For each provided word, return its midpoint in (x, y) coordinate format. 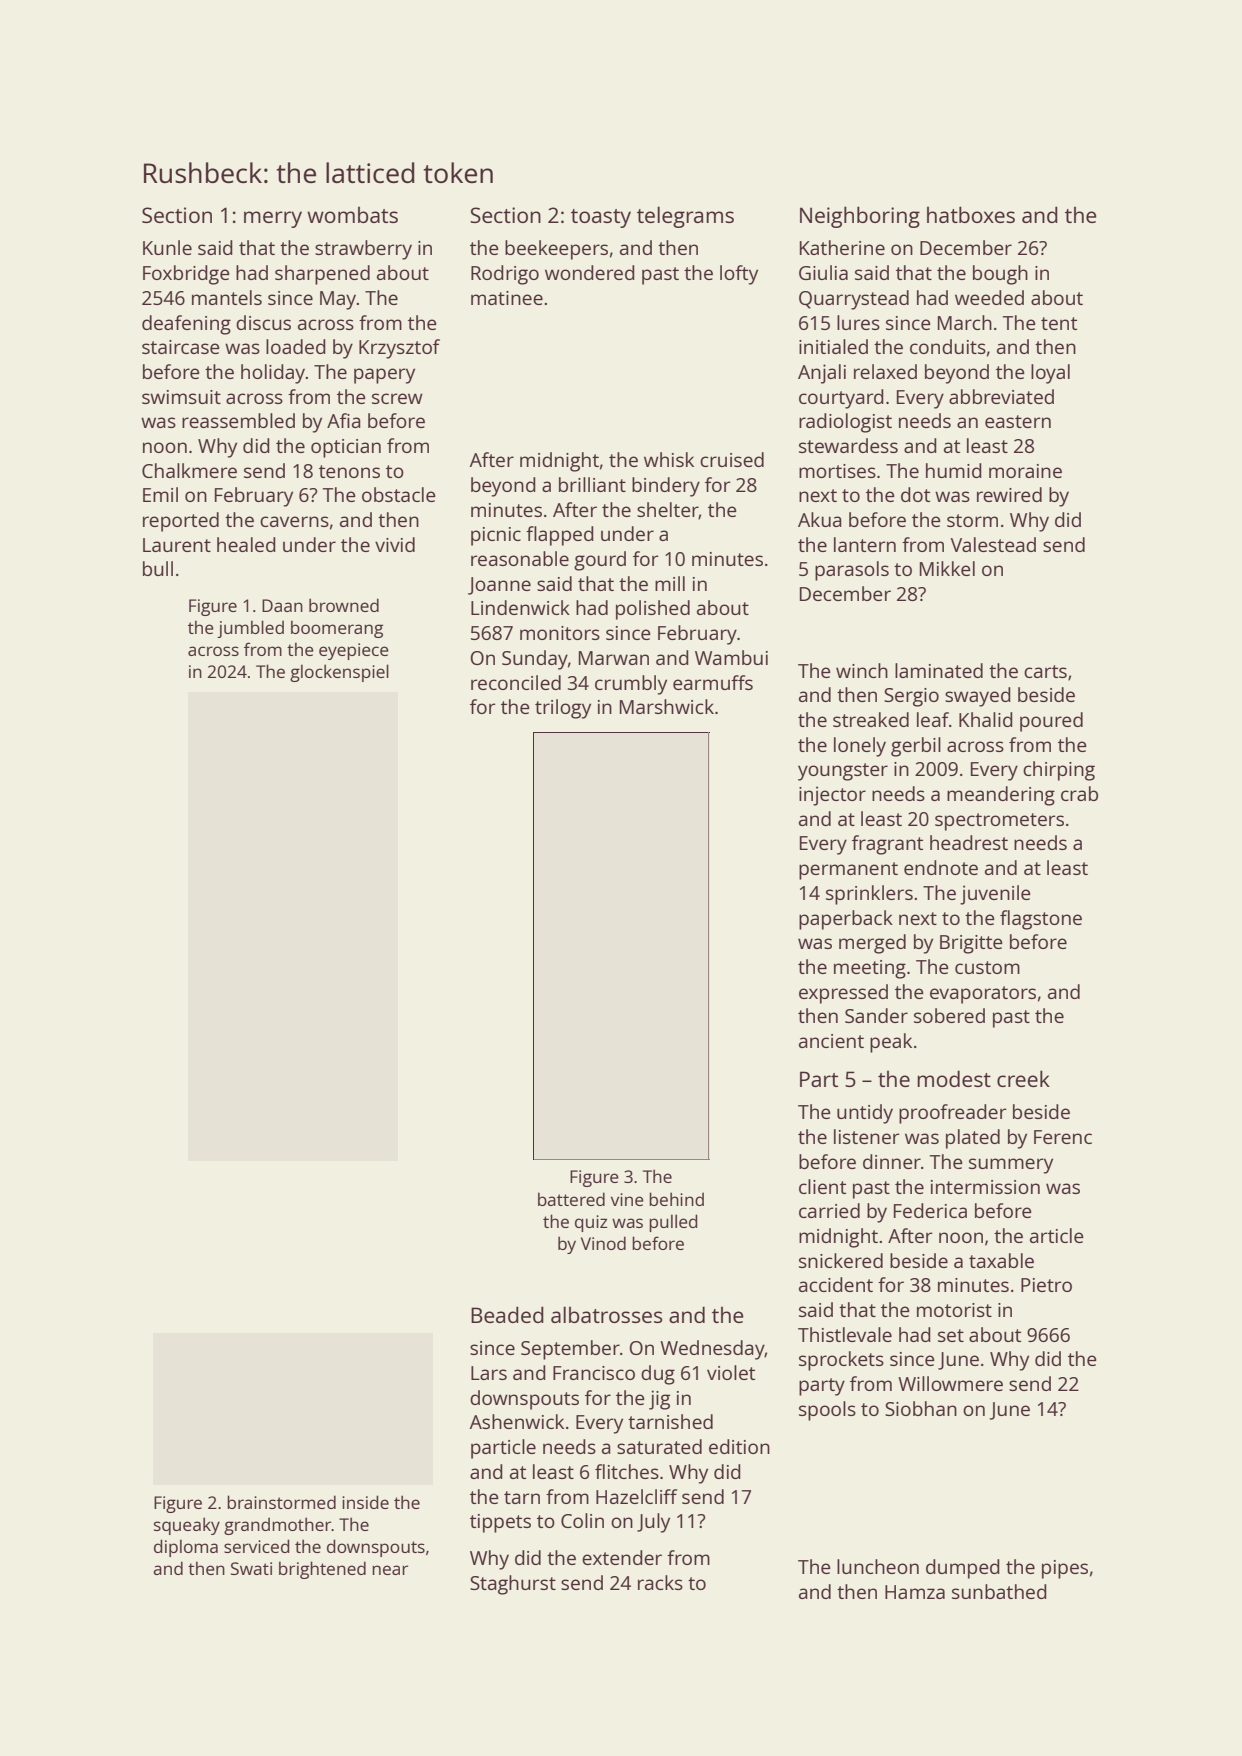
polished (653, 610)
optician (346, 448)
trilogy (563, 709)
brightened (322, 1570)
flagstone (1041, 920)
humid (954, 470)
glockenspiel (339, 673)
